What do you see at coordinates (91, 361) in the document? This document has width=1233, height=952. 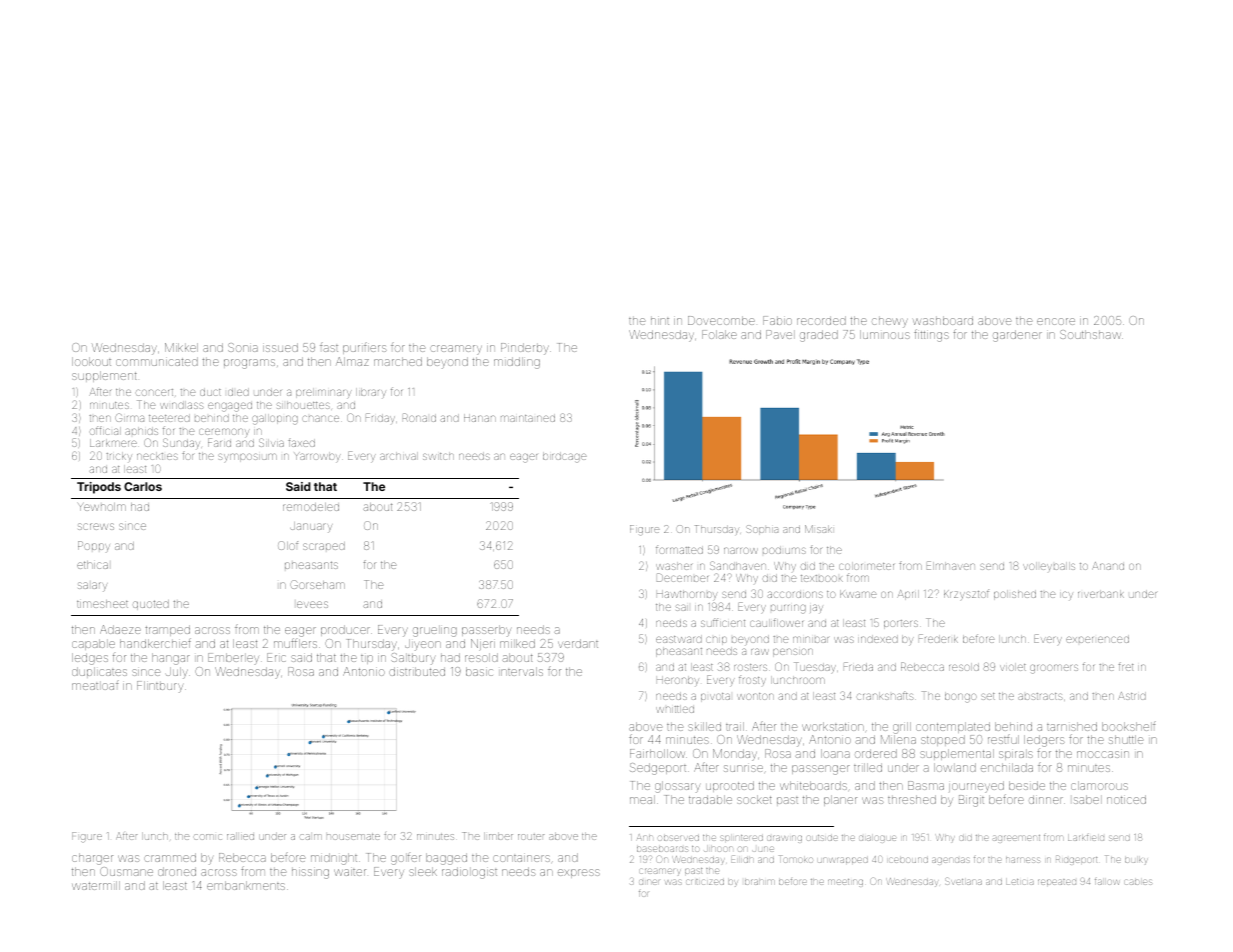 I see `lookout` at bounding box center [91, 361].
